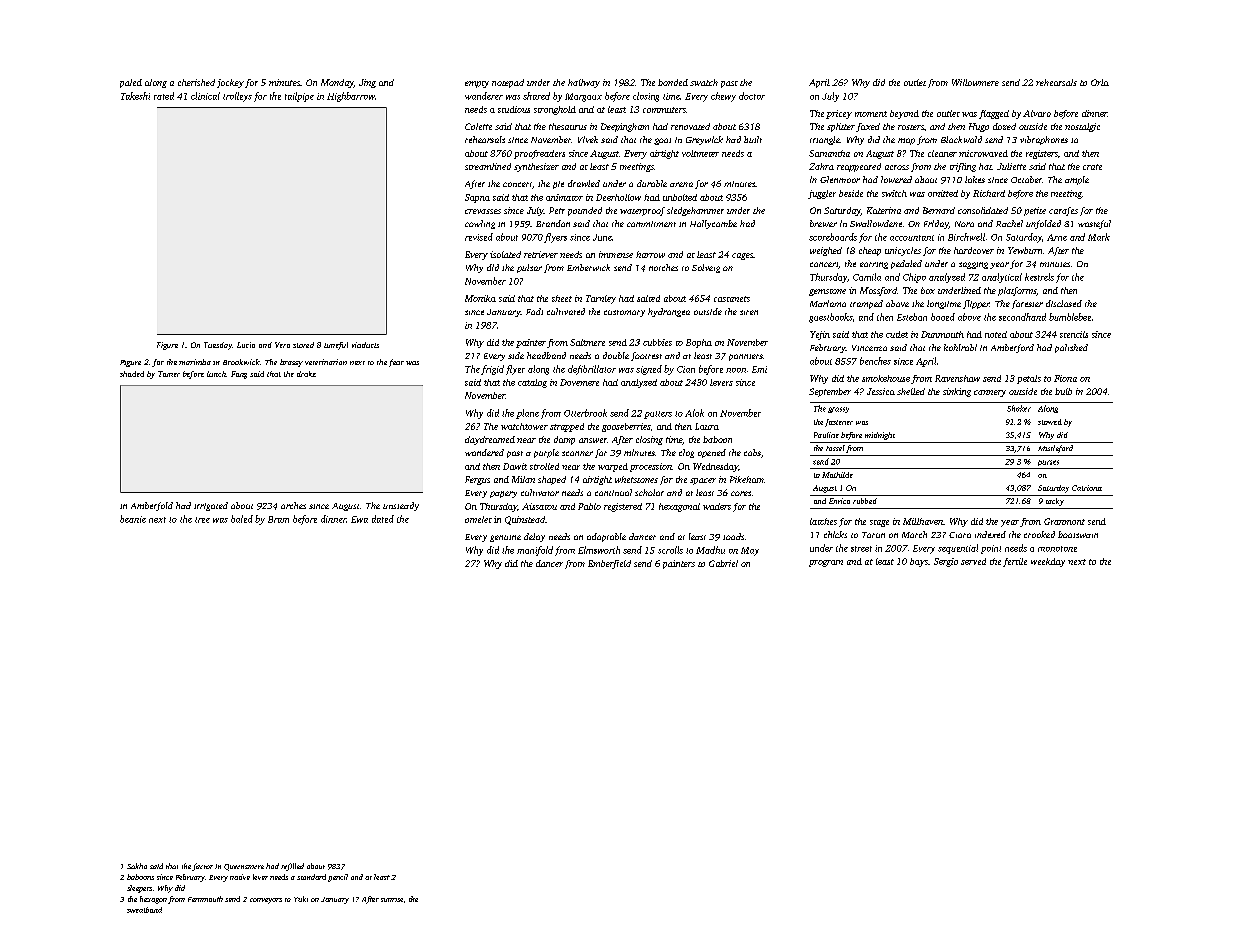 The width and height of the screenshot is (1233, 952). Describe the element at coordinates (137, 866) in the screenshot. I see `Sokha` at that location.
